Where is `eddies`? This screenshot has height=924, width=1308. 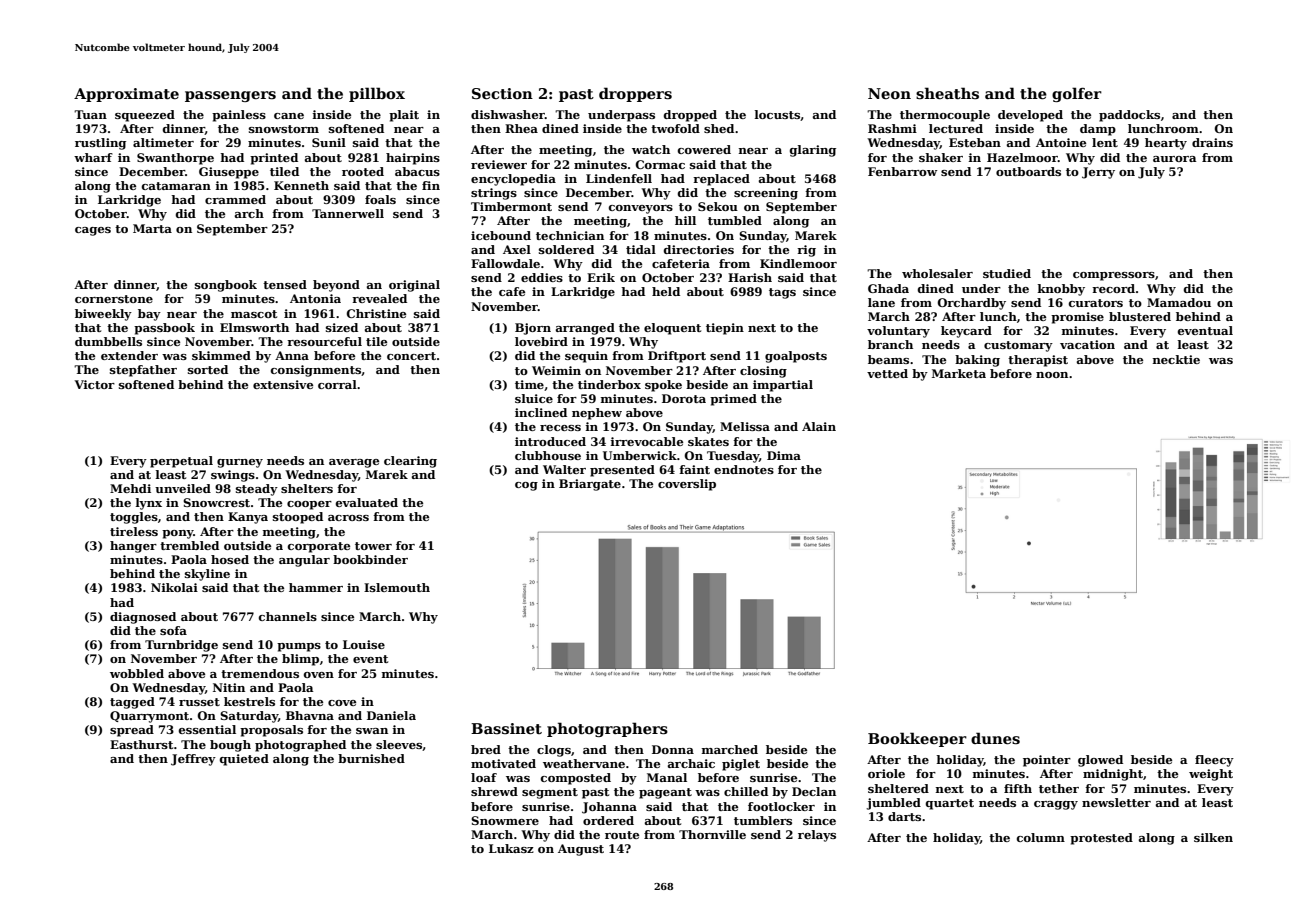
eddies is located at coordinates (542, 277).
